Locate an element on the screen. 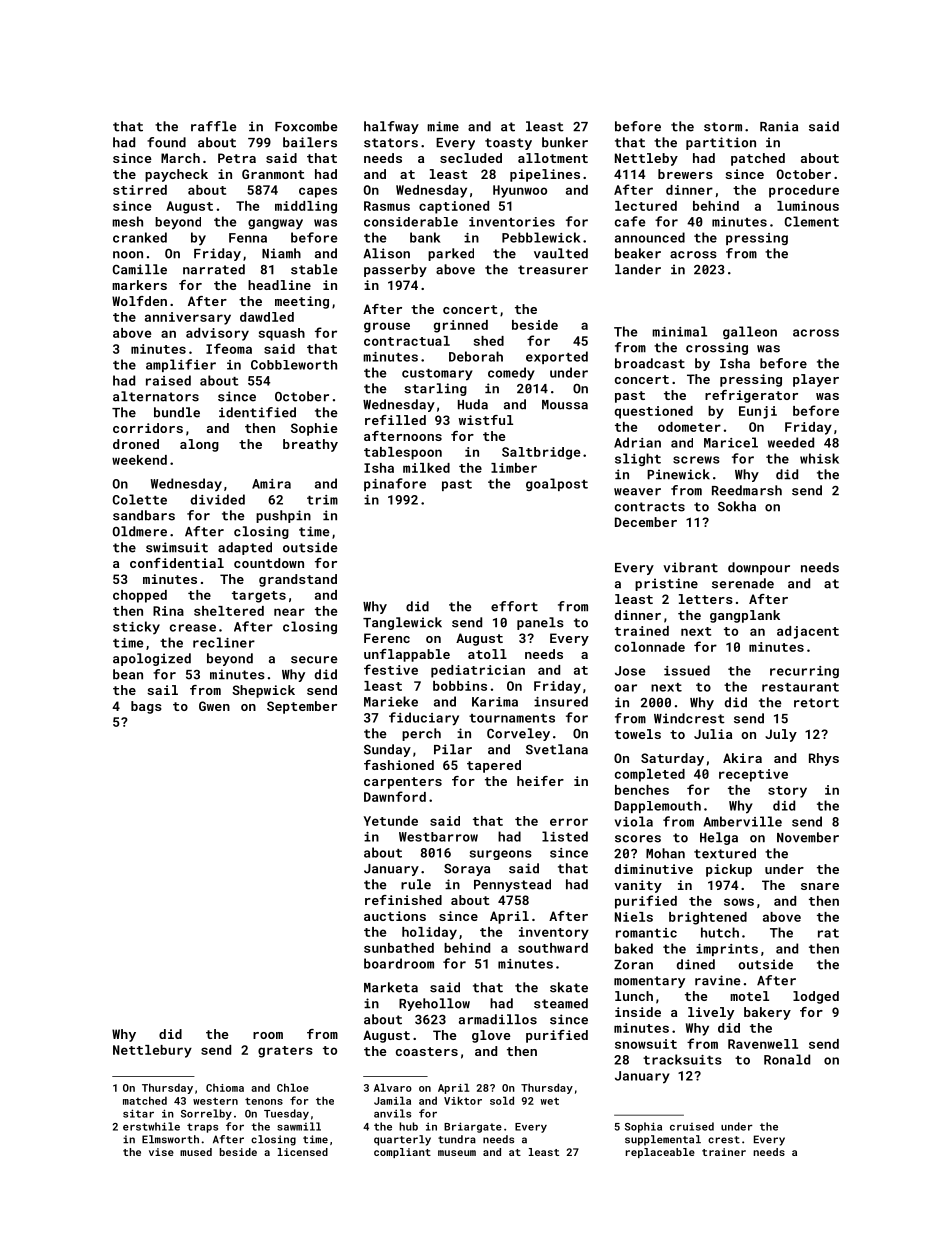 This screenshot has height=1233, width=952. storm is located at coordinates (723, 127).
